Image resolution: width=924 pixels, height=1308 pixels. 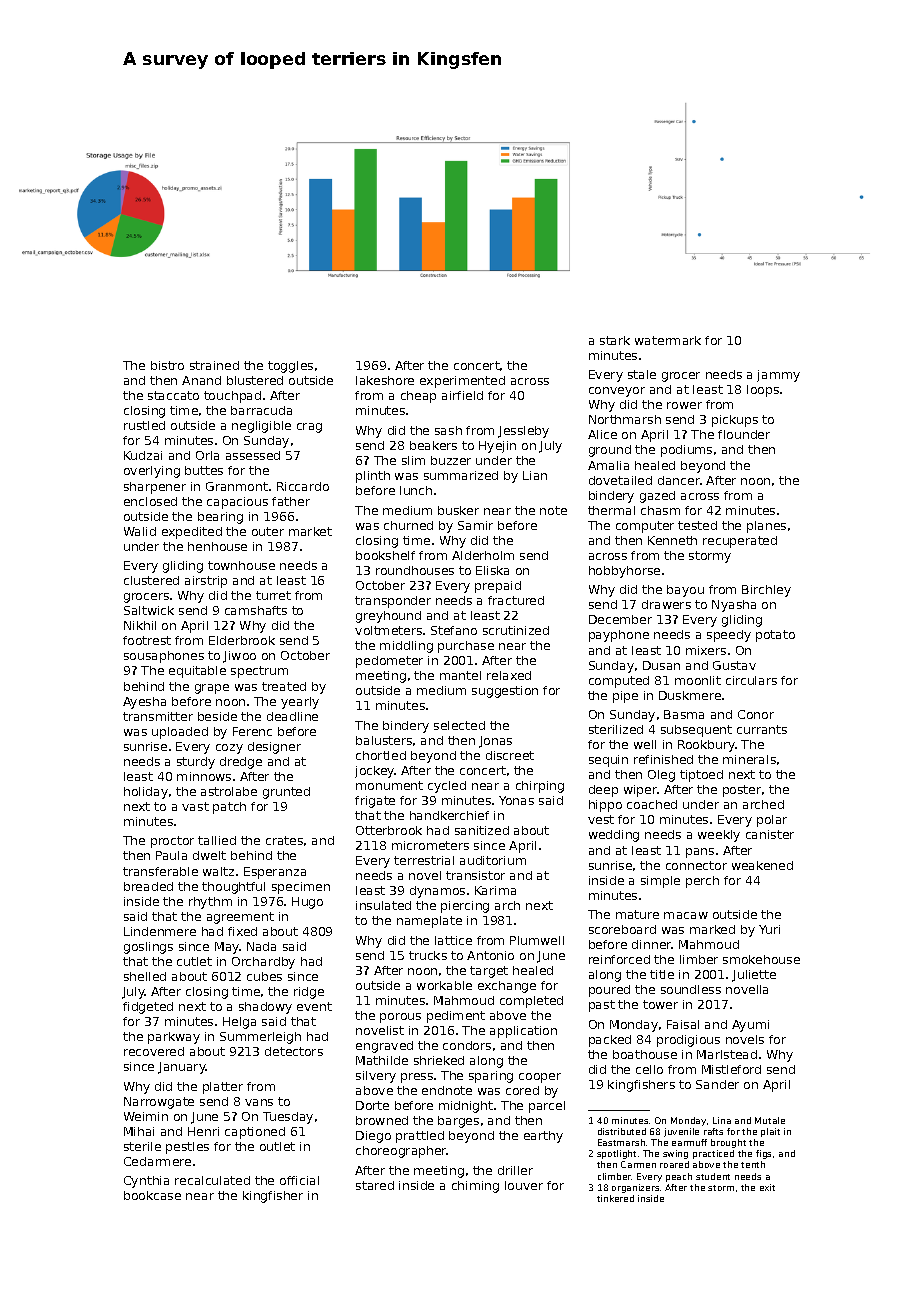 What do you see at coordinates (712, 929) in the screenshot?
I see `marked` at bounding box center [712, 929].
